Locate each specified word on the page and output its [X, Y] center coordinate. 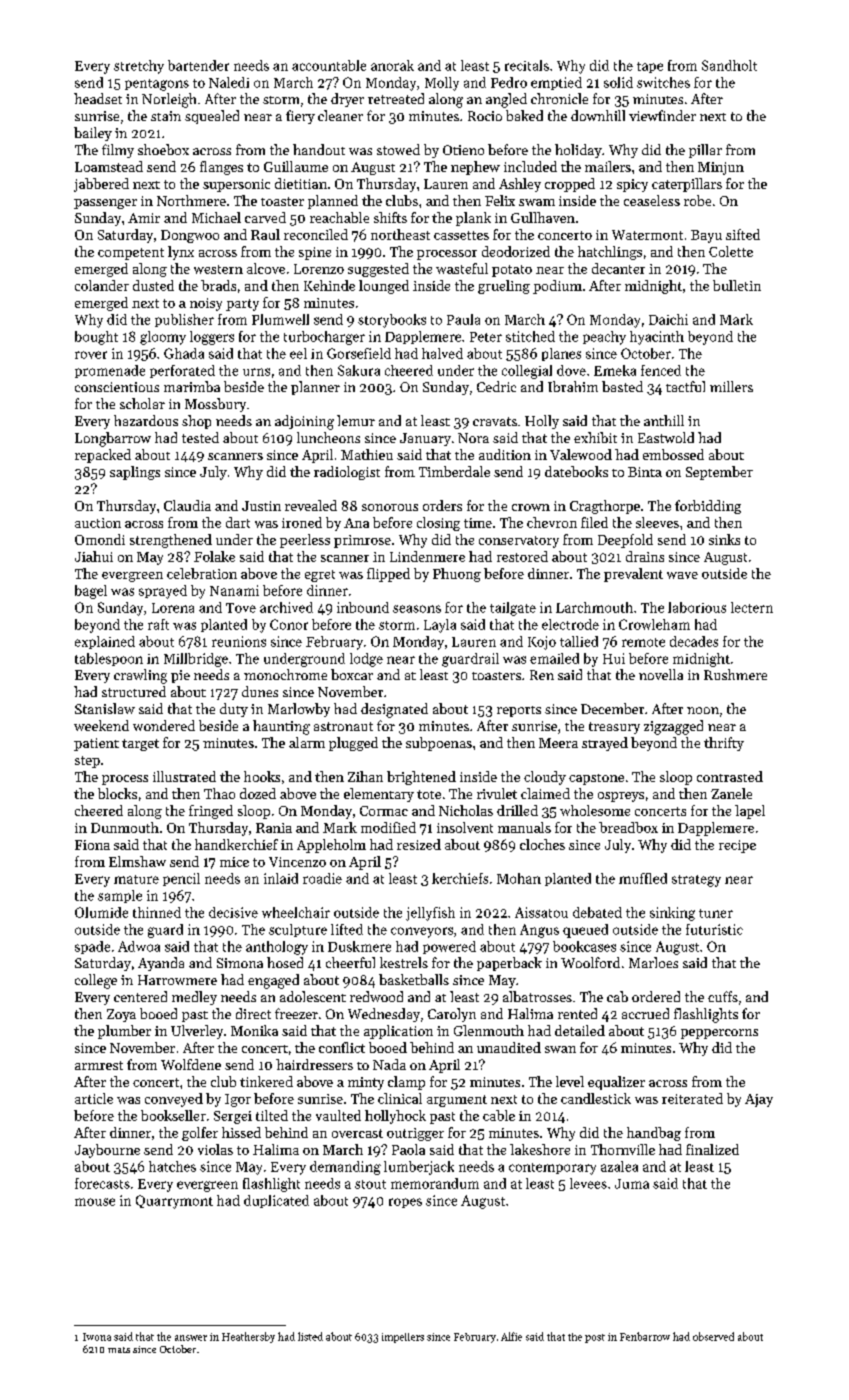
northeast [400, 234]
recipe [737, 846]
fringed [211, 812]
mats [119, 1350]
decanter [618, 268]
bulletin [737, 285]
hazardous [146, 420]
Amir [144, 218]
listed [310, 1336]
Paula [463, 319]
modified [388, 827]
